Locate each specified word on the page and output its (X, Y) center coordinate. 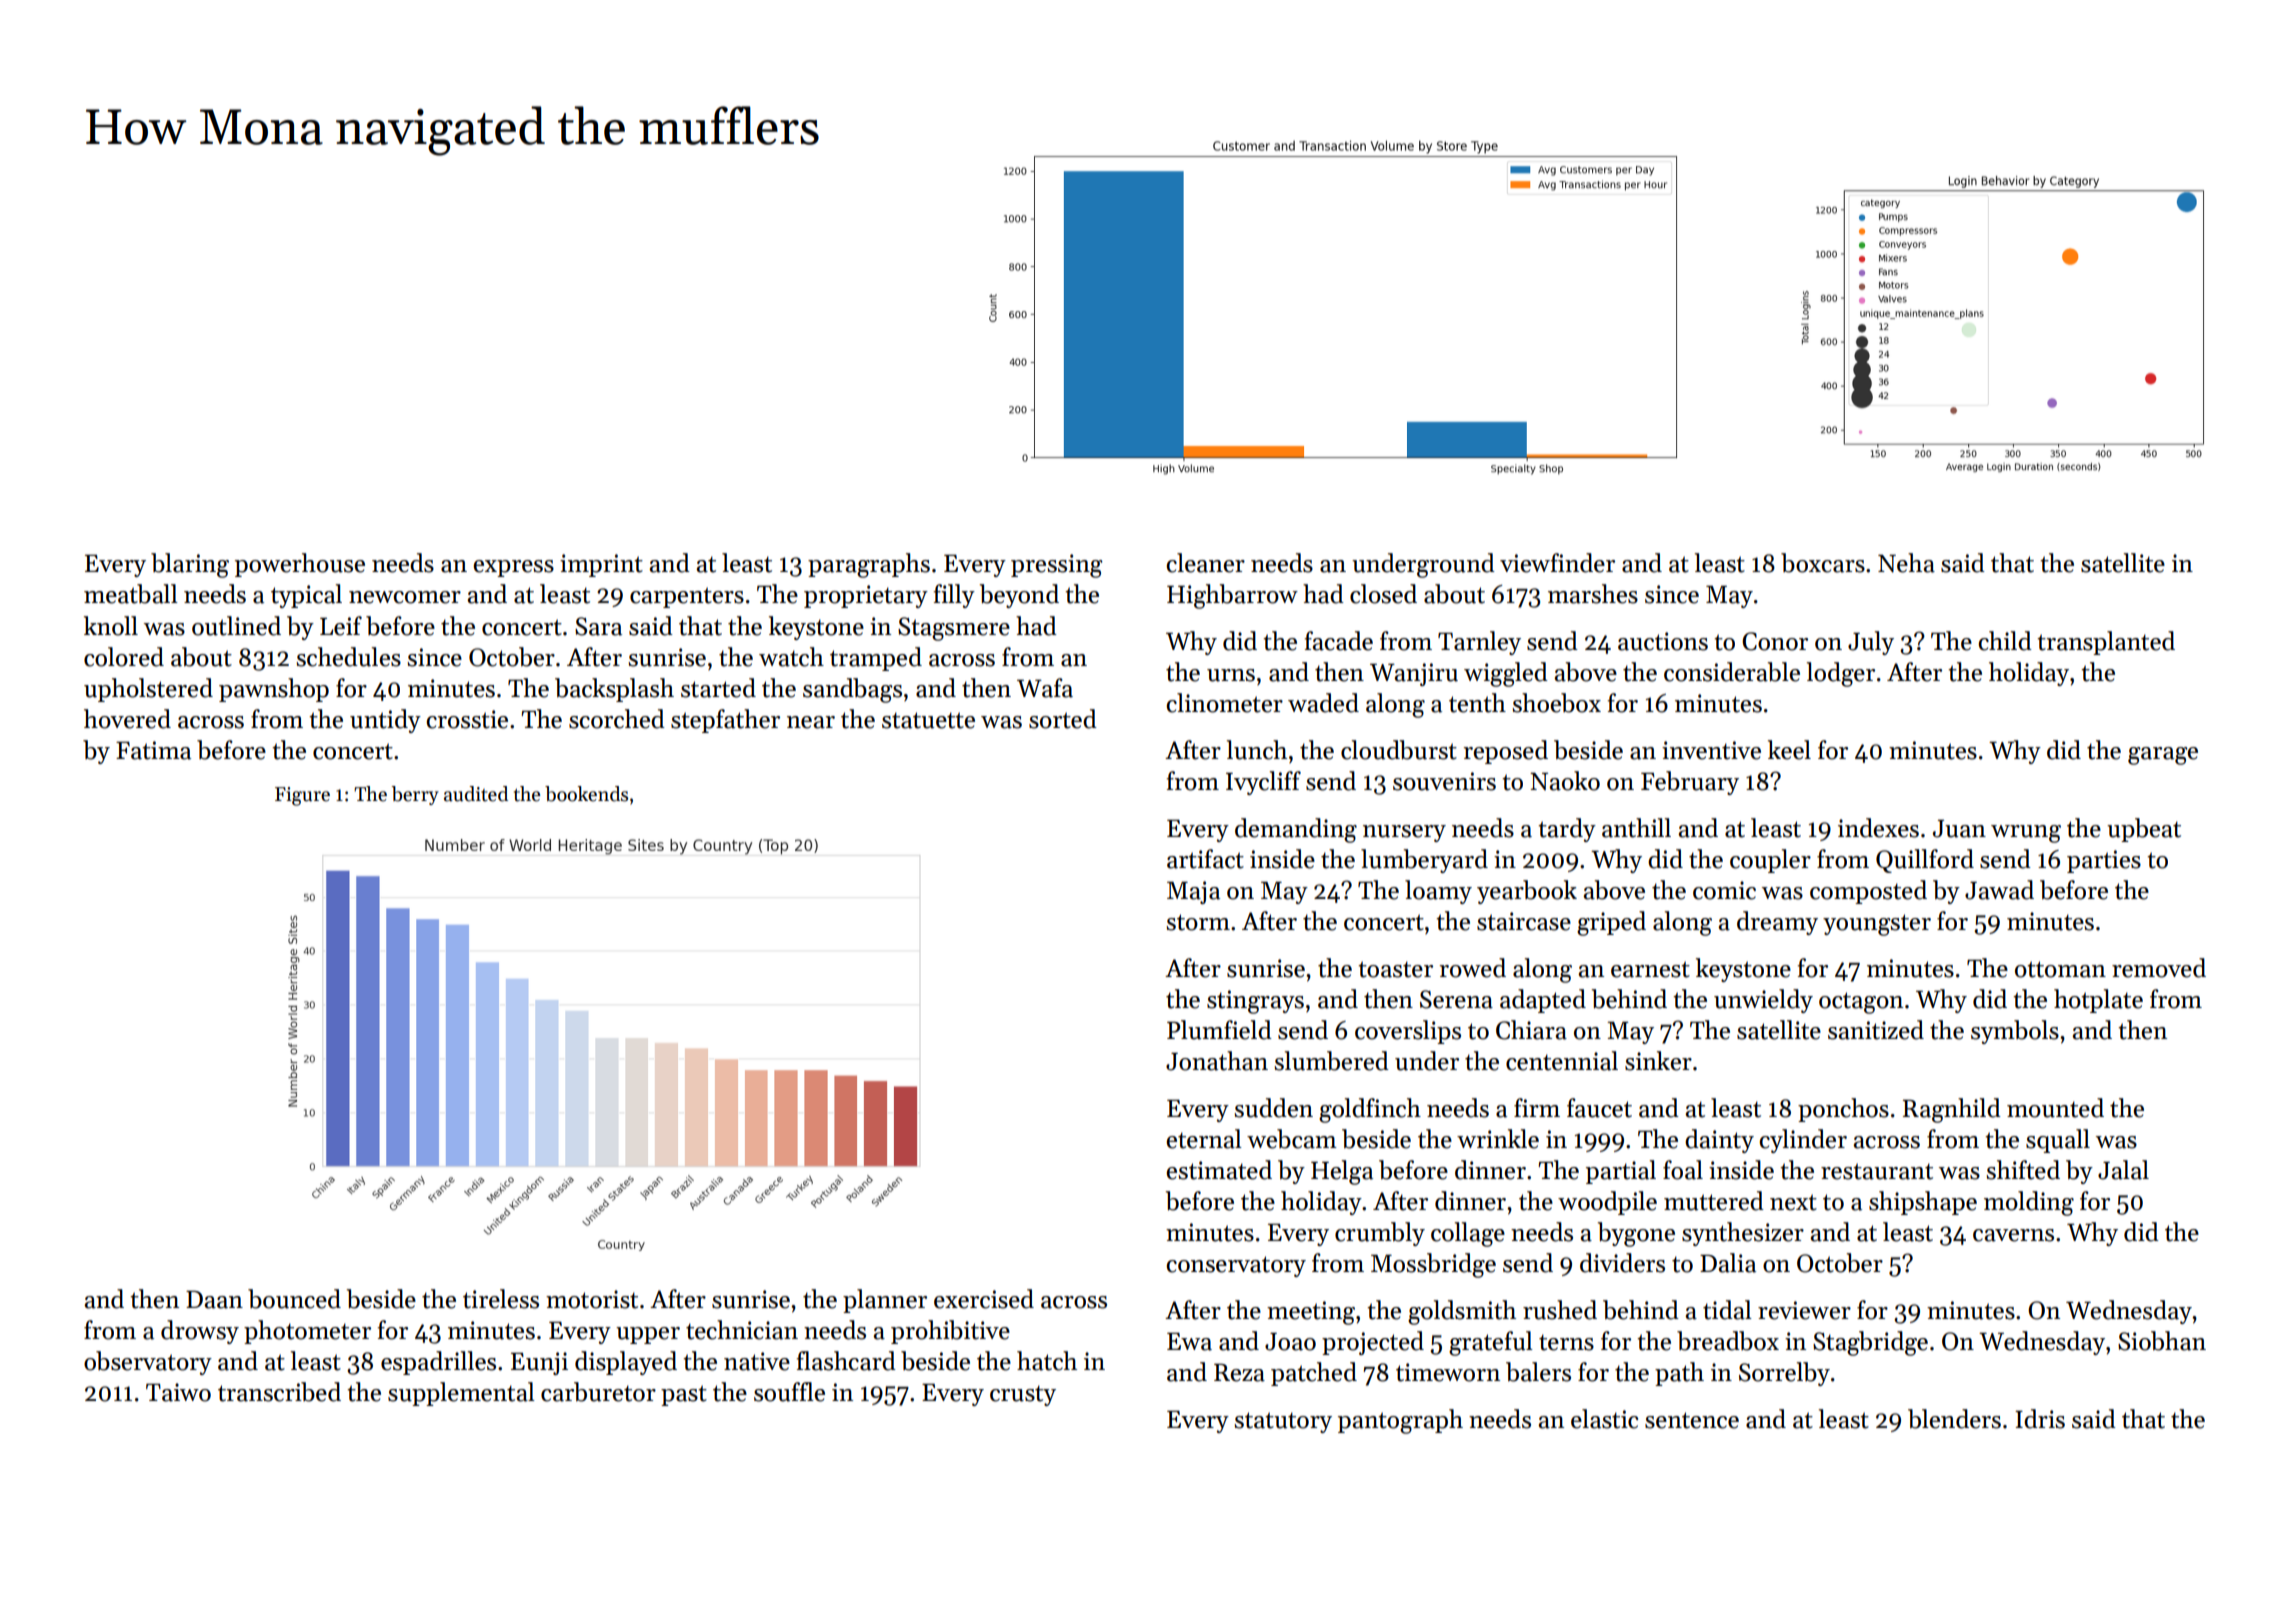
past (684, 1395)
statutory (1283, 1422)
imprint (601, 565)
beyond (1019, 596)
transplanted (2106, 643)
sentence (1692, 1420)
